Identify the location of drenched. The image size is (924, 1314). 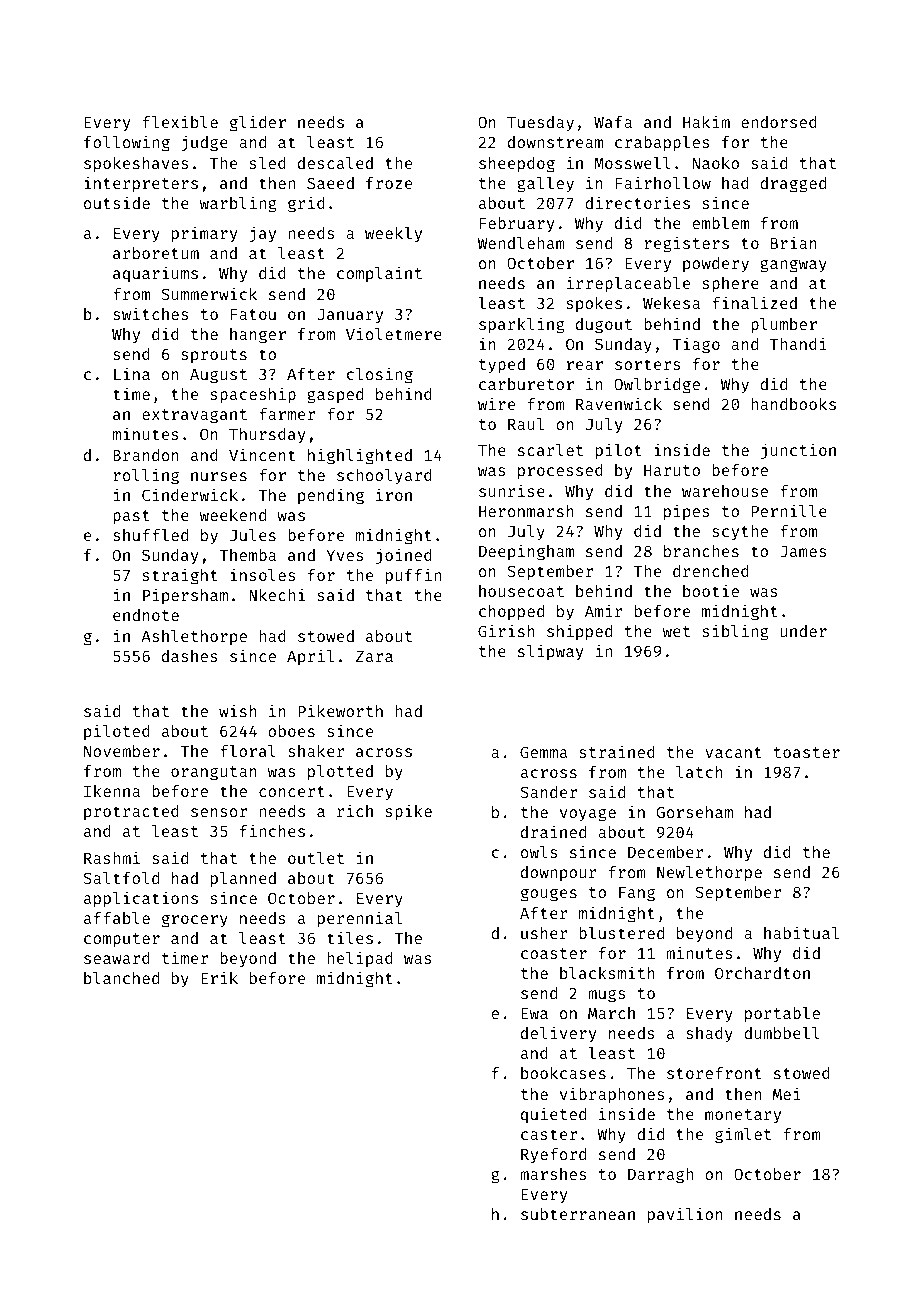
(711, 571).
